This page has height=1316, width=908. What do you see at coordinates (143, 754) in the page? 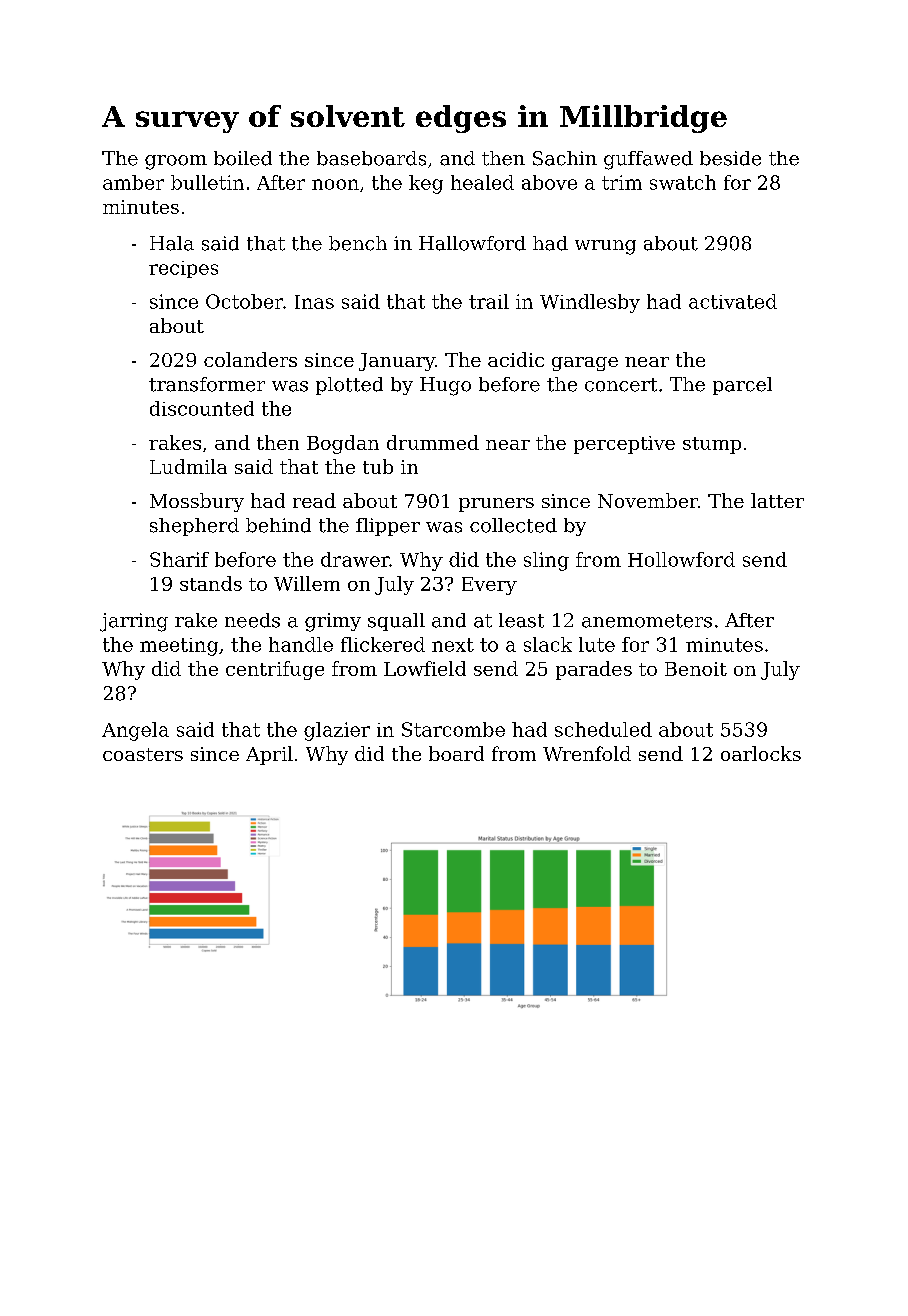
I see `coasters` at bounding box center [143, 754].
